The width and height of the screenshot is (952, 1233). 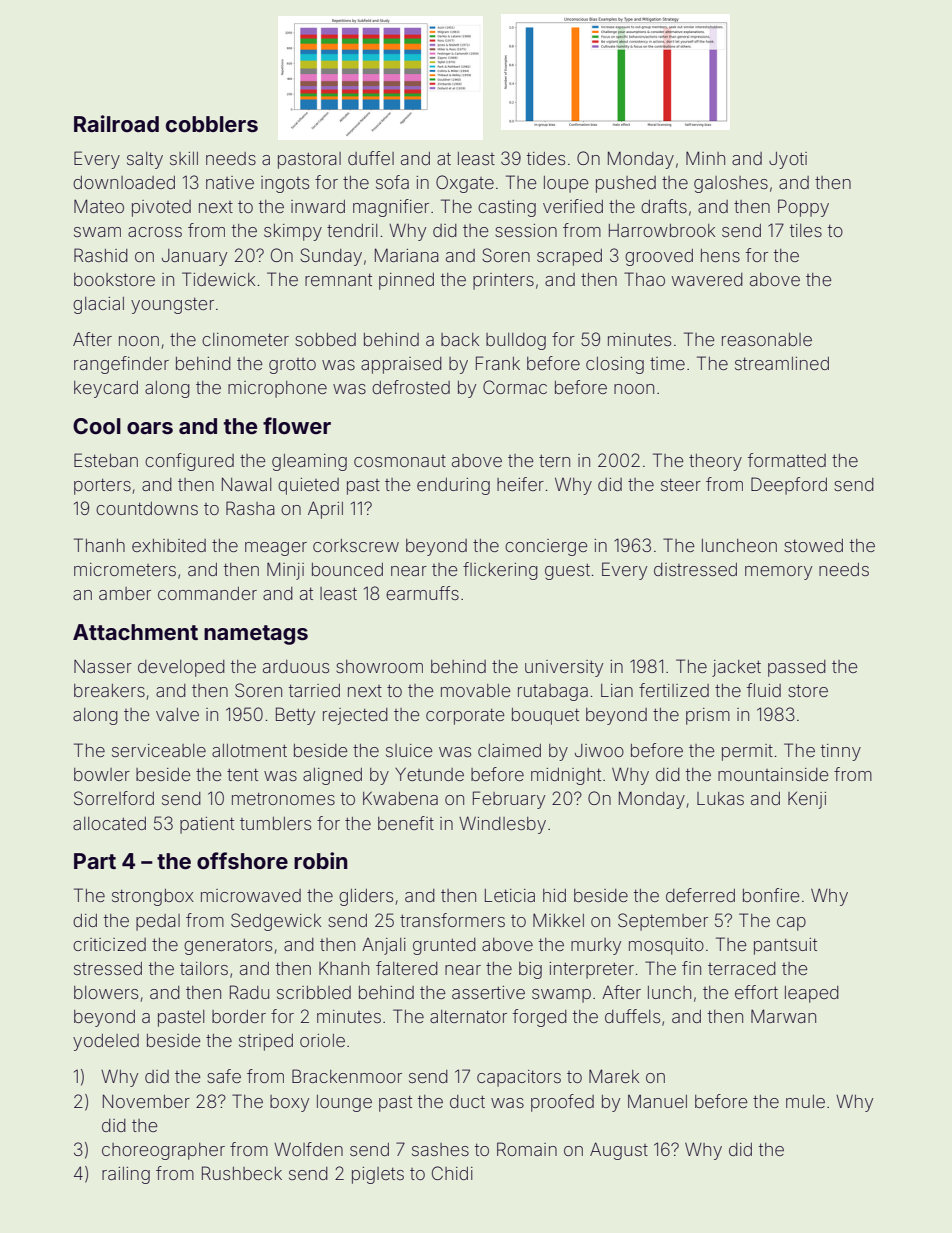 I want to click on Deepford, so click(x=789, y=486).
